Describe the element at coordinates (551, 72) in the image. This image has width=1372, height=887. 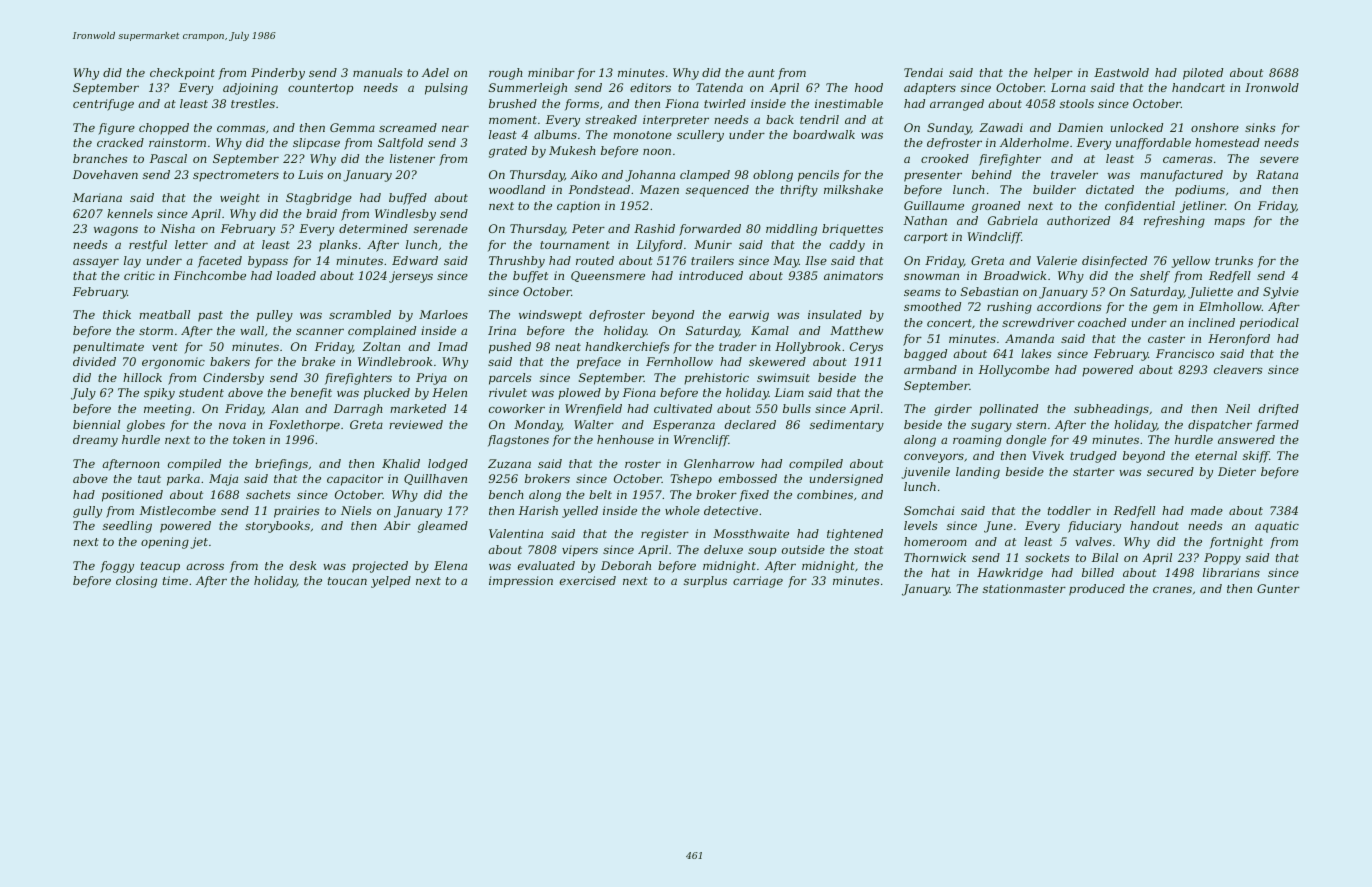
I see `minibar` at that location.
